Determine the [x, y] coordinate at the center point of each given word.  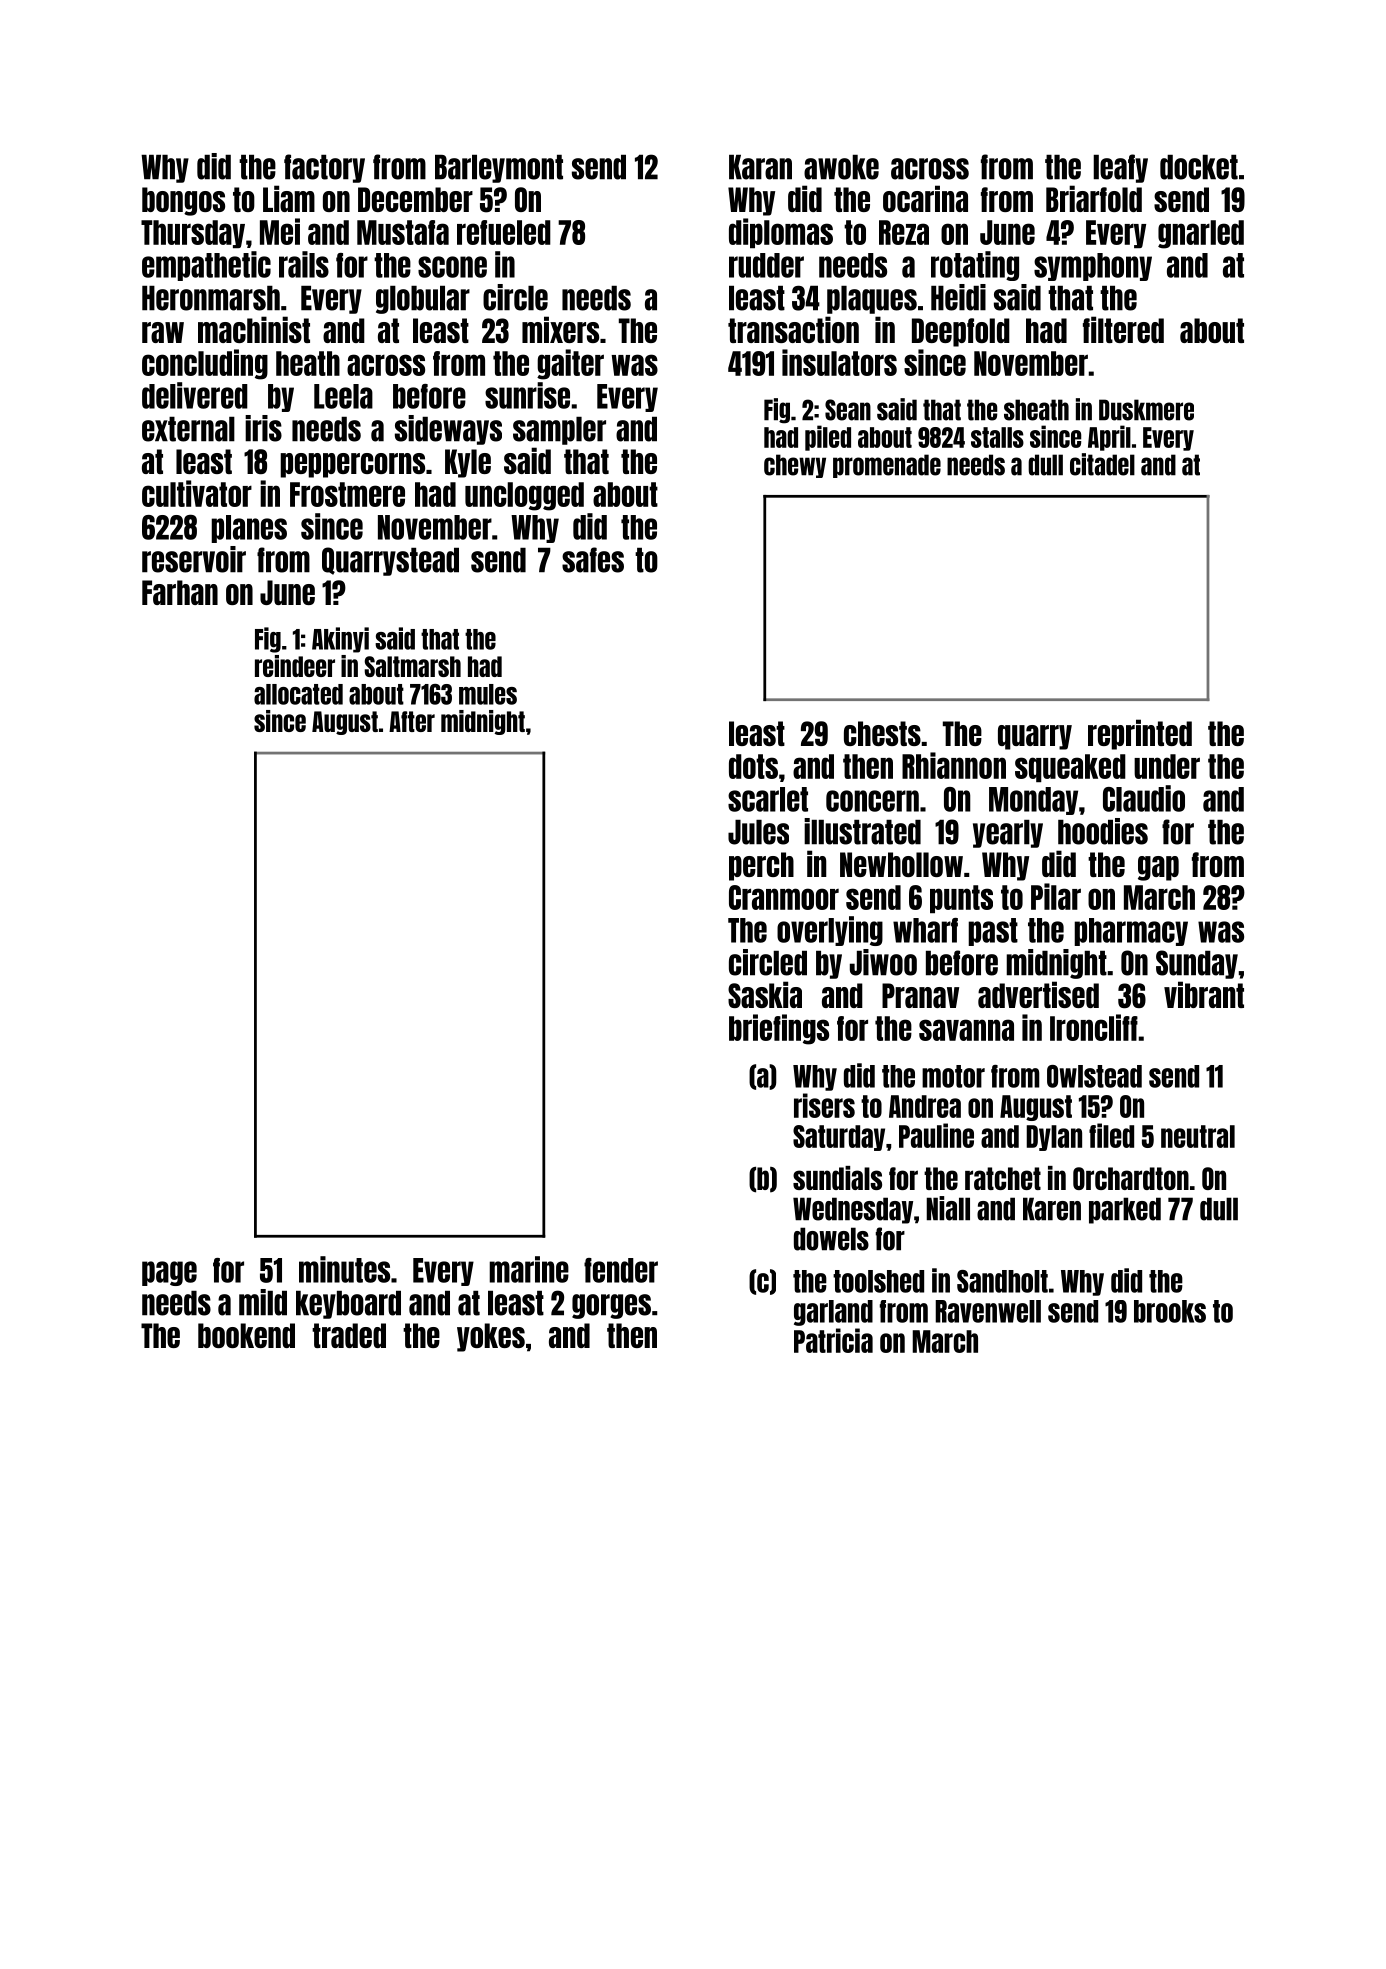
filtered [1123, 329]
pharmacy [1131, 932]
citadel [1102, 464]
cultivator [197, 493]
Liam [289, 198]
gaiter [570, 364]
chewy [795, 466]
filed [1111, 1135]
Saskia [765, 994]
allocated [298, 694]
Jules [758, 832]
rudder [766, 265]
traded [349, 1335]
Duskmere [1146, 410]
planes [249, 529]
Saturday [839, 1138]
